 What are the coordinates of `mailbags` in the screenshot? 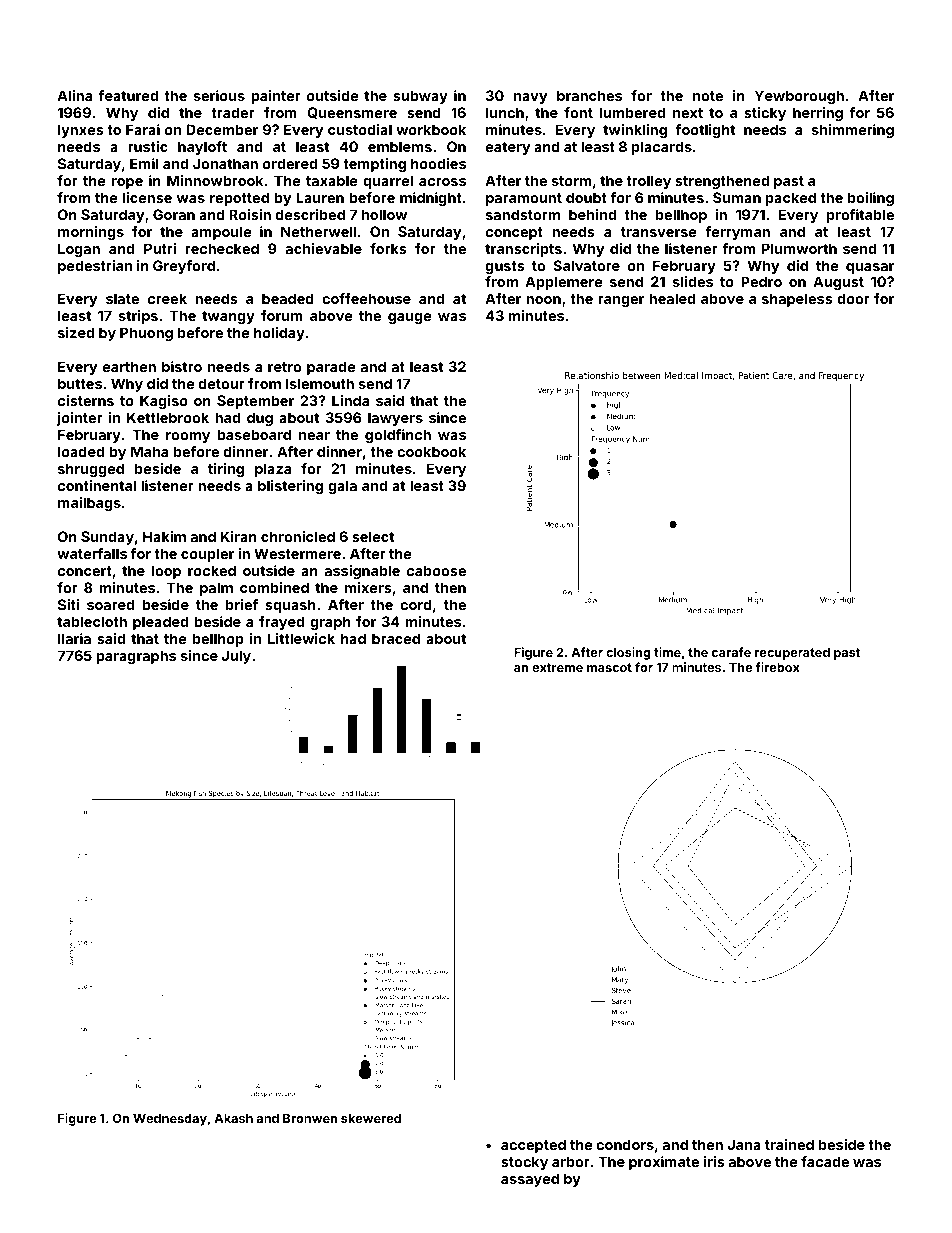 It's located at (89, 504).
